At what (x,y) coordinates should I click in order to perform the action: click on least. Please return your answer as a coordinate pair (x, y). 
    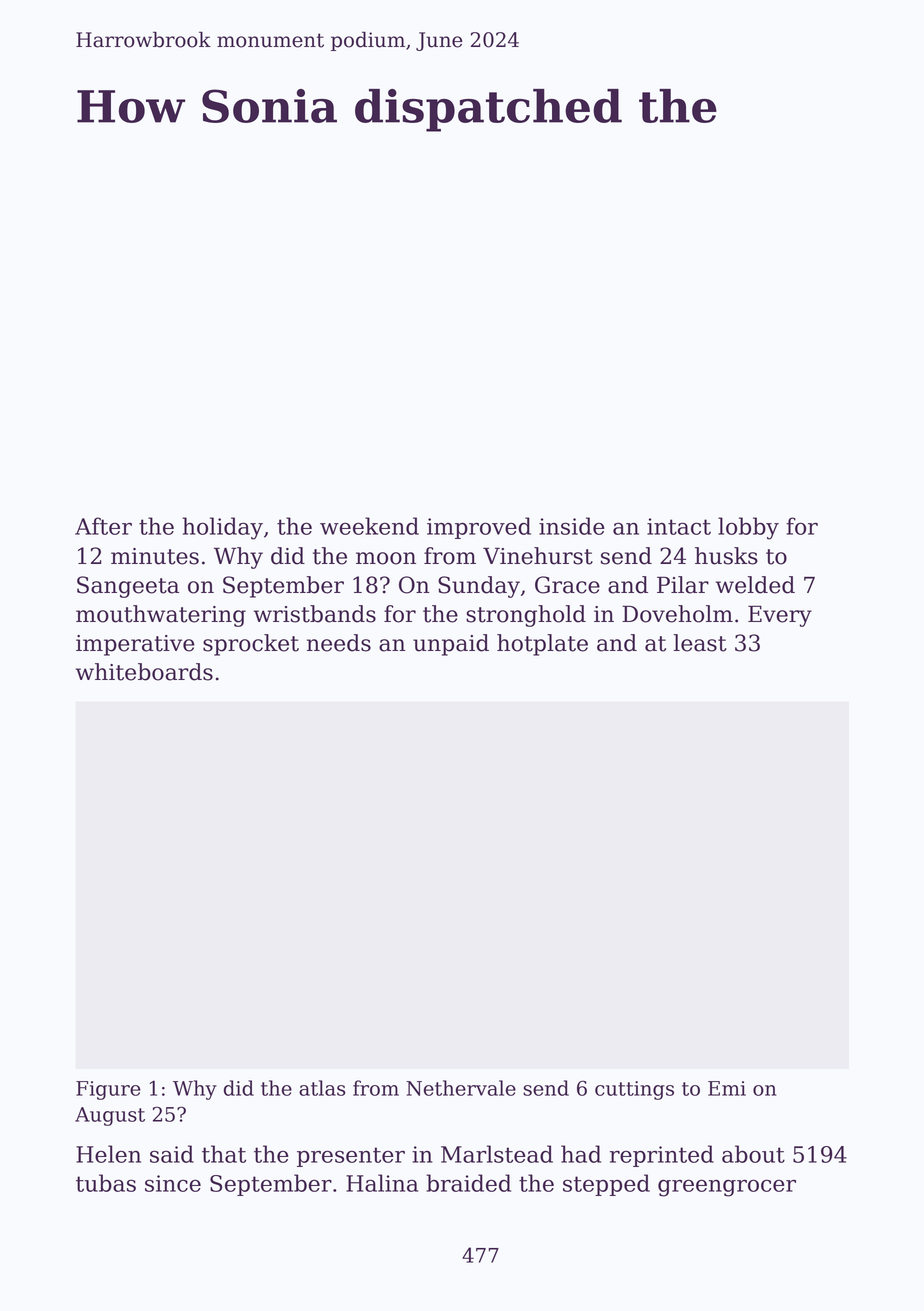
    Looking at the image, I should click on (700, 643).
